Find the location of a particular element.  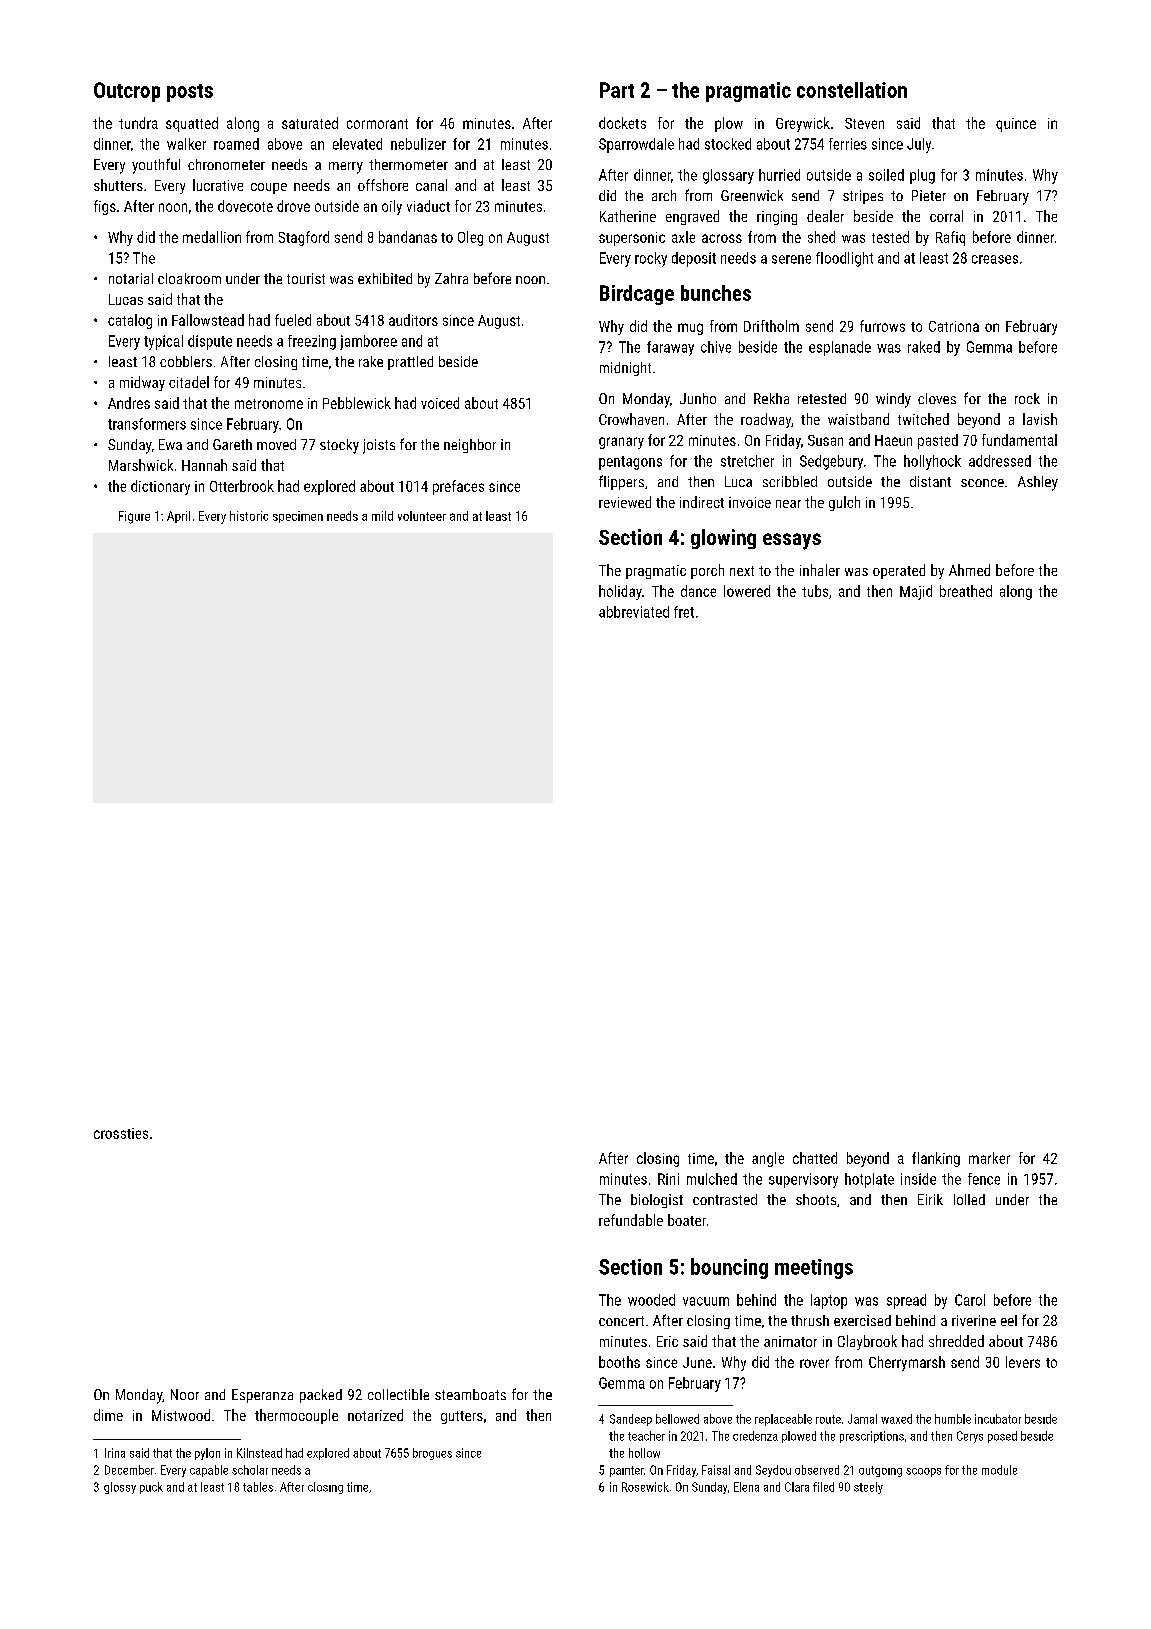

chatted is located at coordinates (815, 1158).
